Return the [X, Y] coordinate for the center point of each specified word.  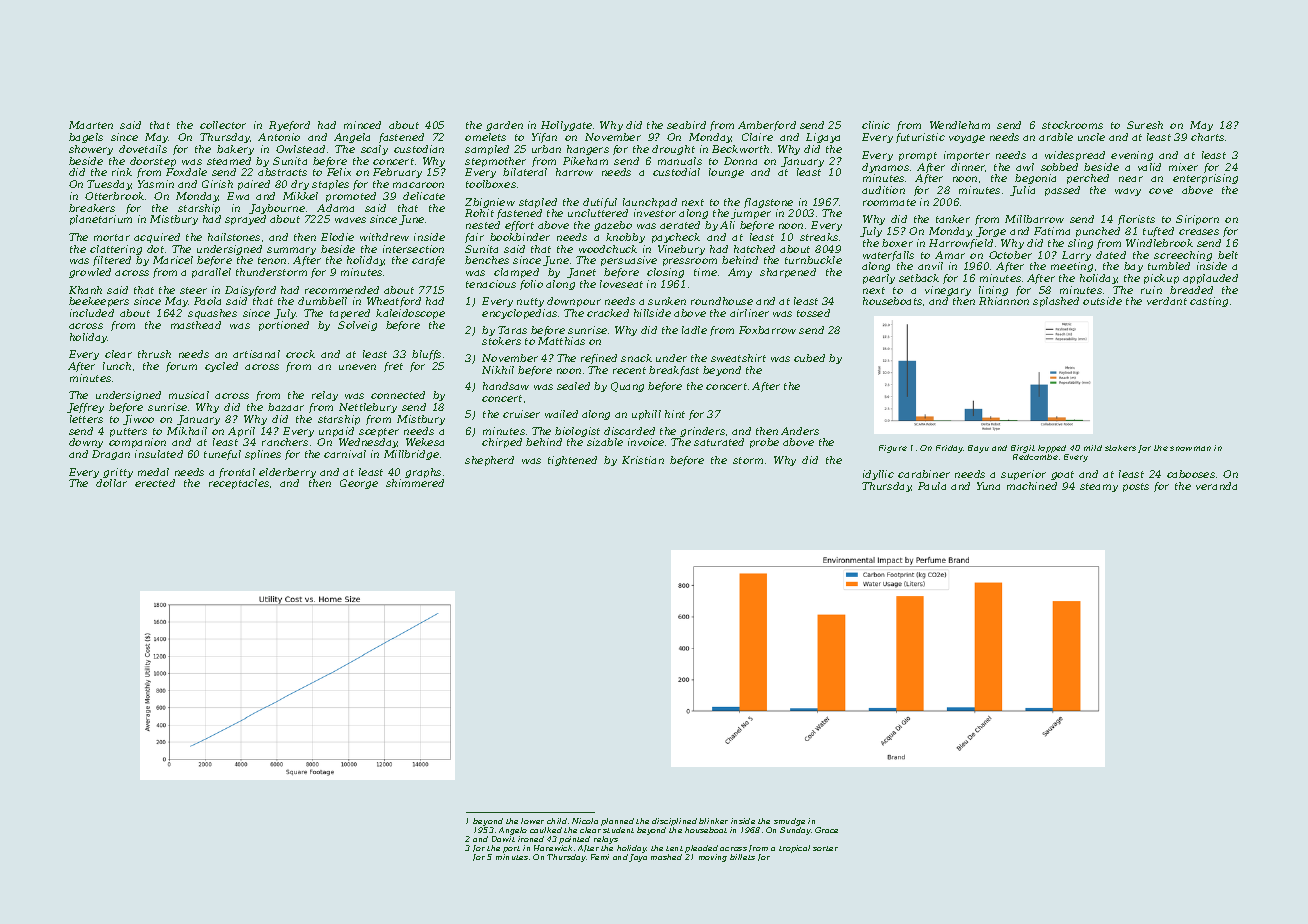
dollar [111, 483]
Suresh [1145, 125]
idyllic [878, 475]
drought [673, 150]
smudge [789, 822]
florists [1136, 220]
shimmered [415, 483]
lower [532, 821]
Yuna [988, 486]
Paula [932, 486]
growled [90, 273]
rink [122, 172]
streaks [819, 237]
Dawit [503, 839]
